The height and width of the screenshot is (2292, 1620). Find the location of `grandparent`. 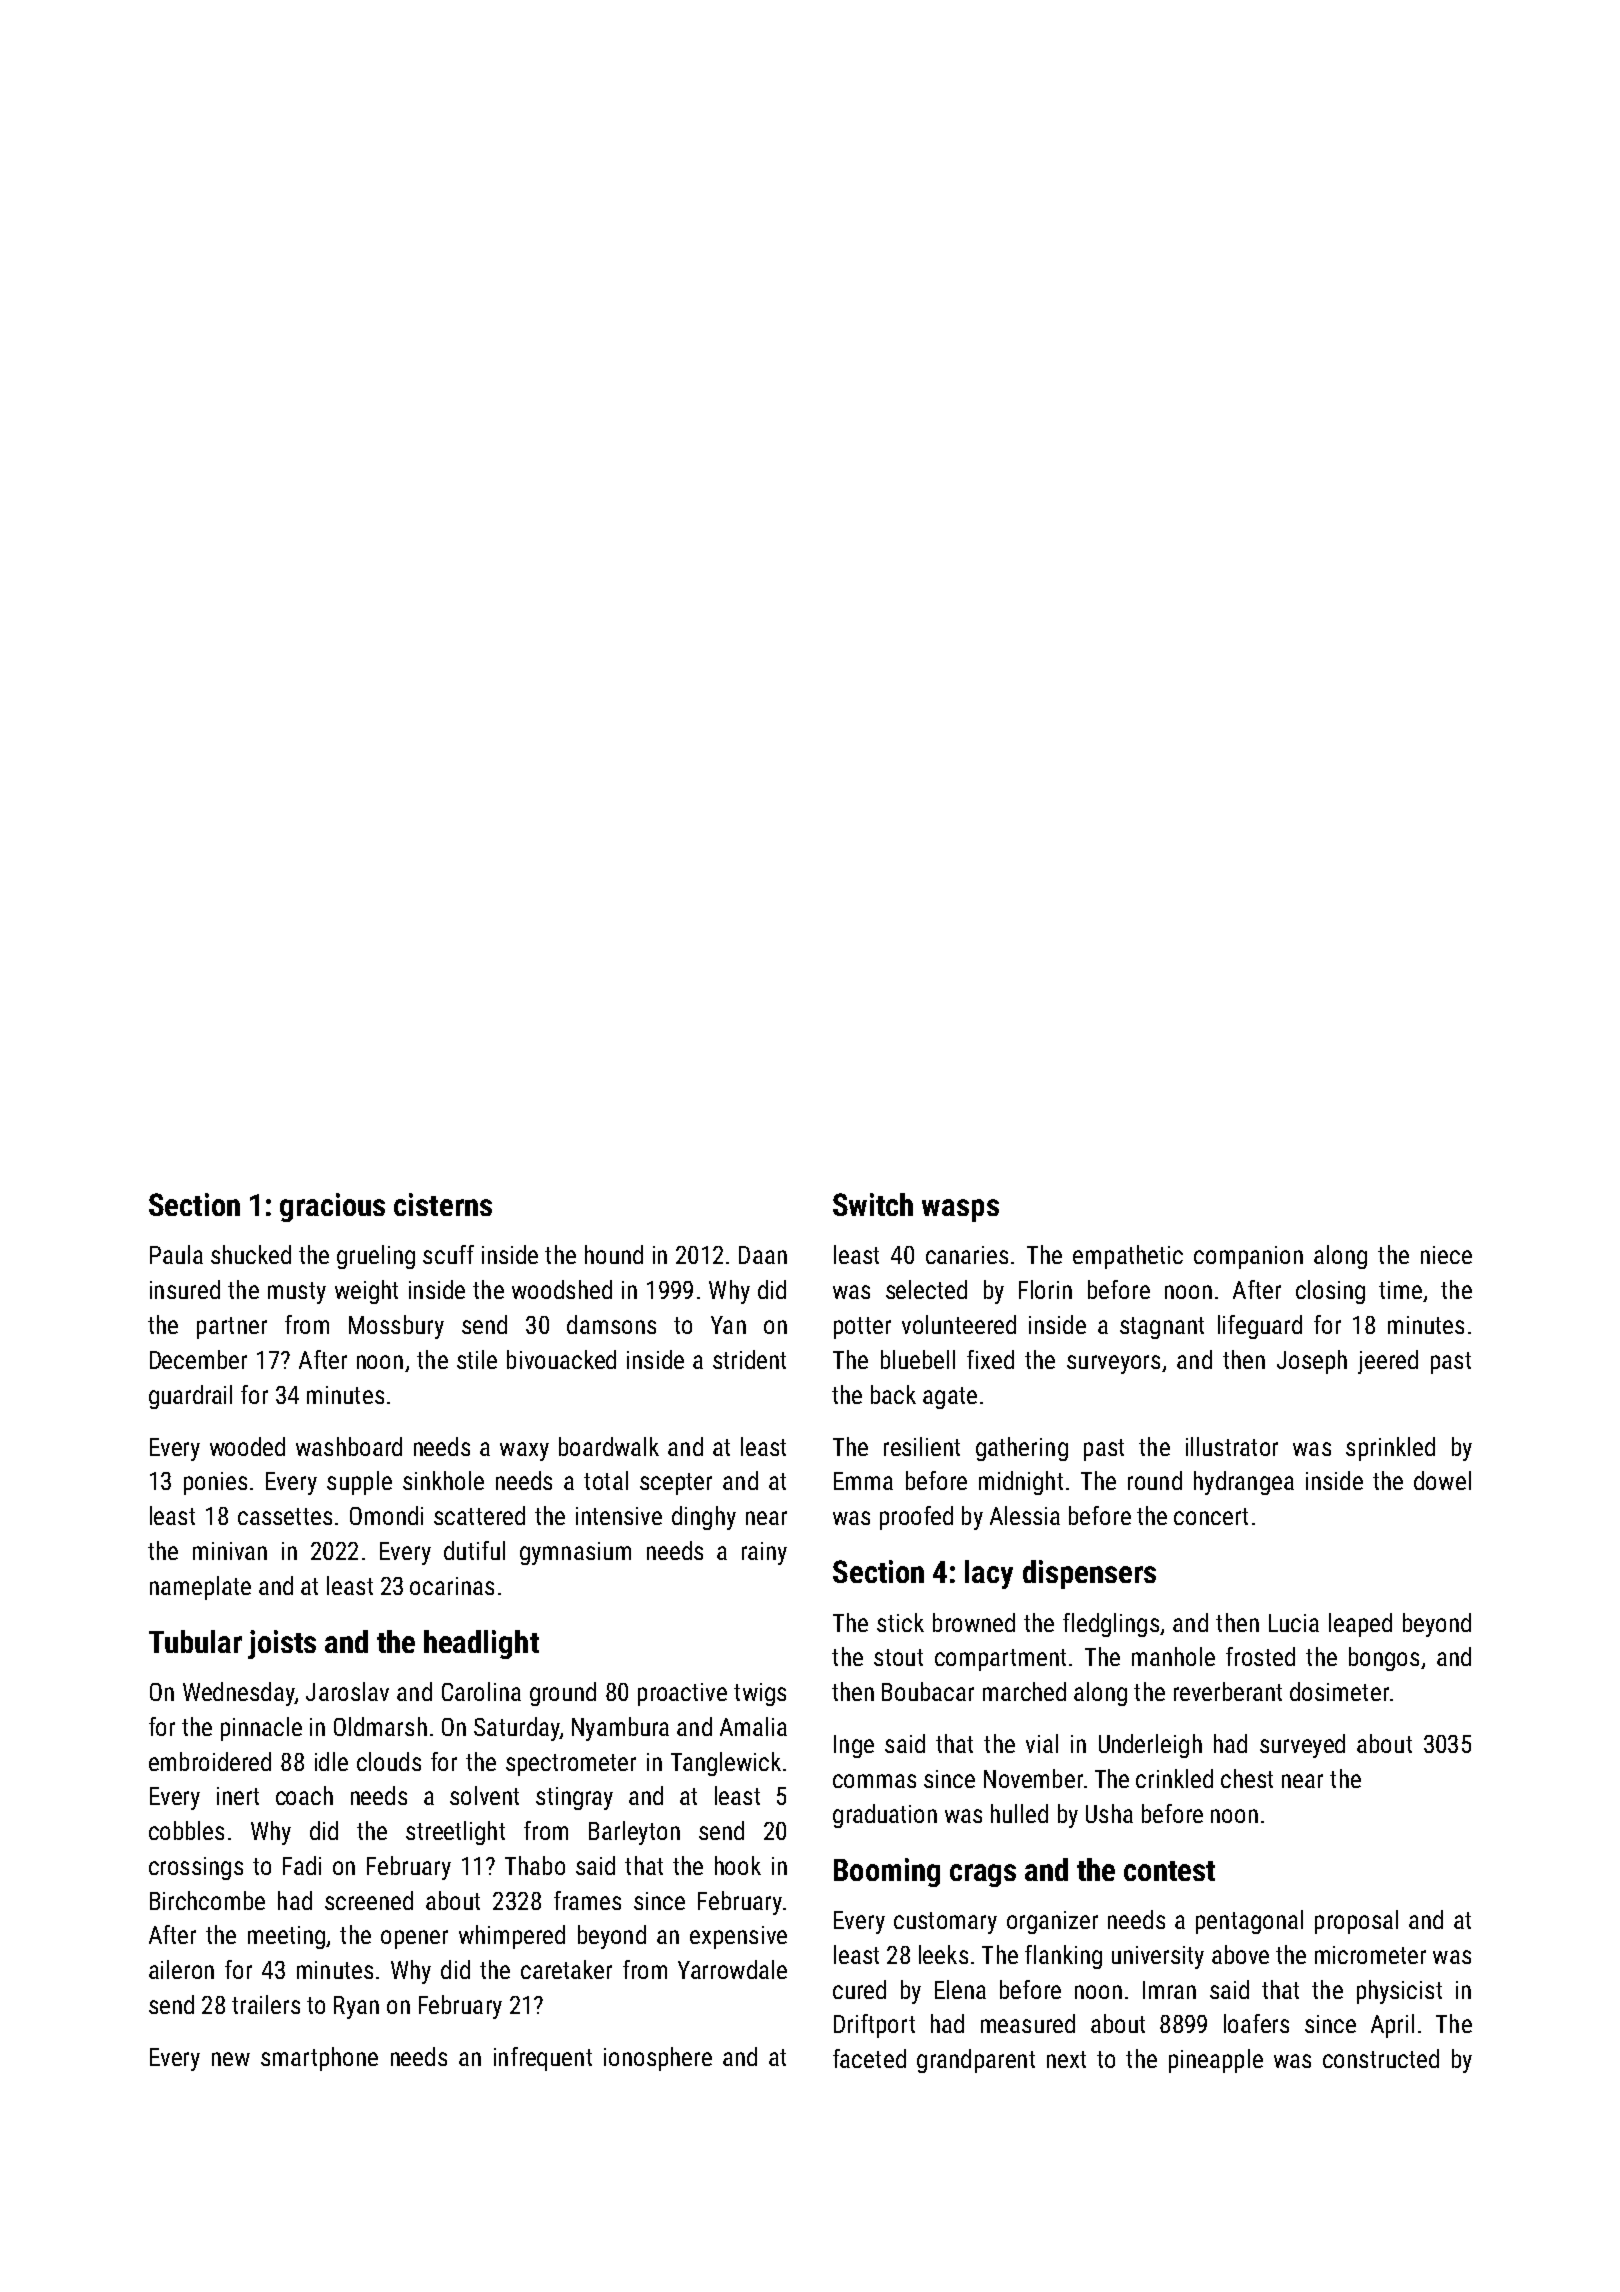

grandparent is located at coordinates (976, 2061).
